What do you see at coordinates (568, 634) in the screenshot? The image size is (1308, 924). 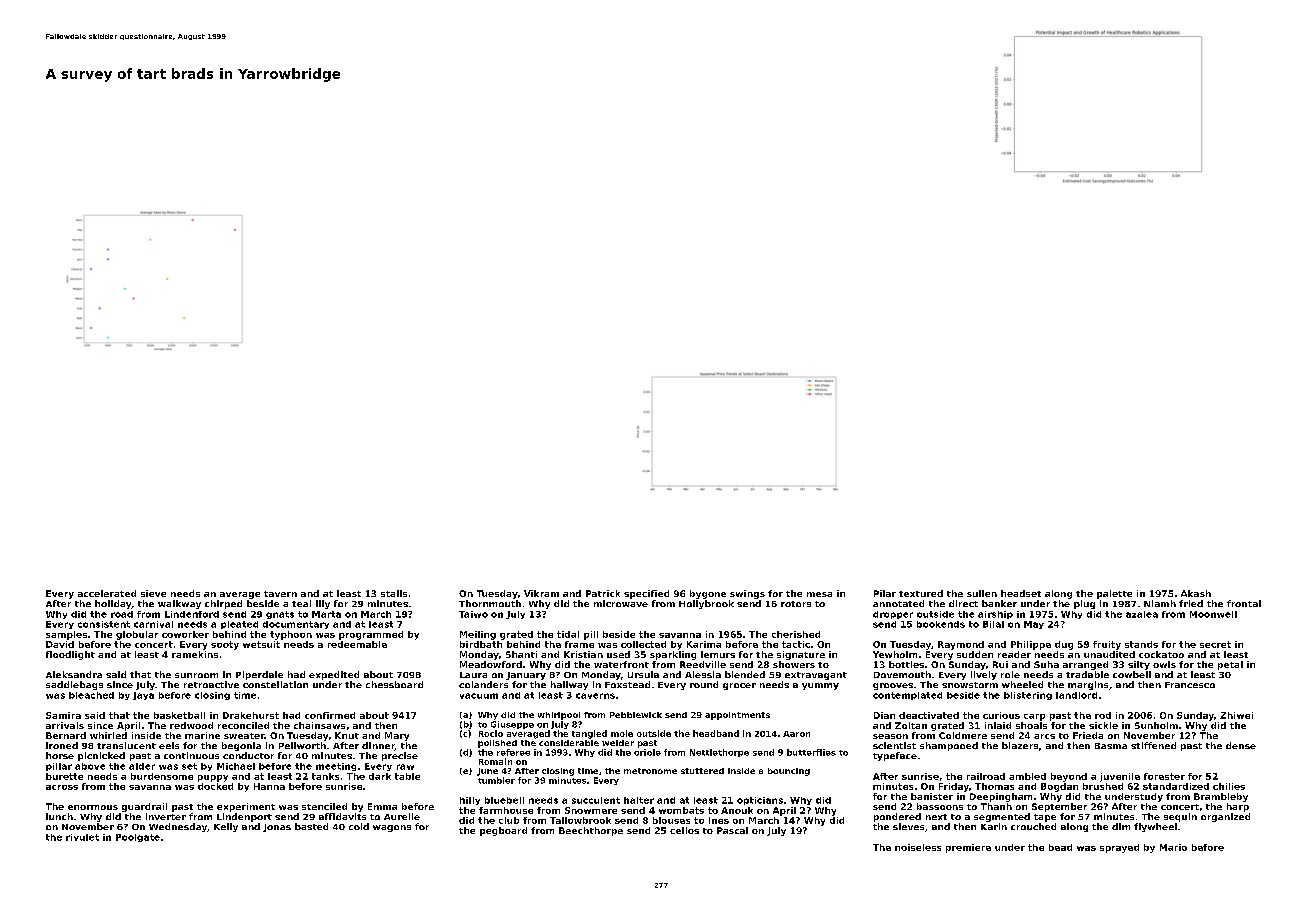 I see `tidal` at bounding box center [568, 634].
